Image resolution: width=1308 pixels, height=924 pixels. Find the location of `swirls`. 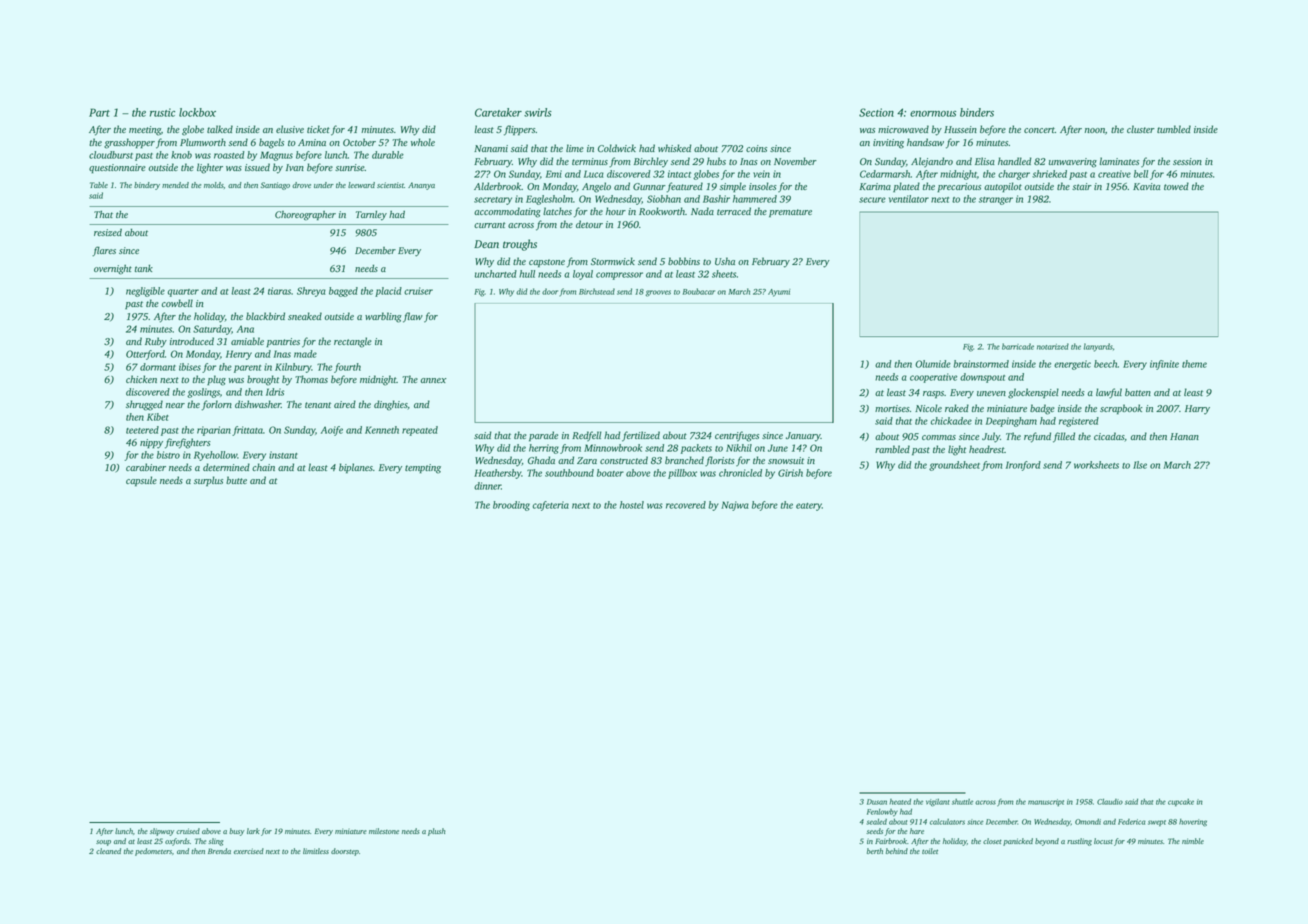

swirls is located at coordinates (538, 112).
